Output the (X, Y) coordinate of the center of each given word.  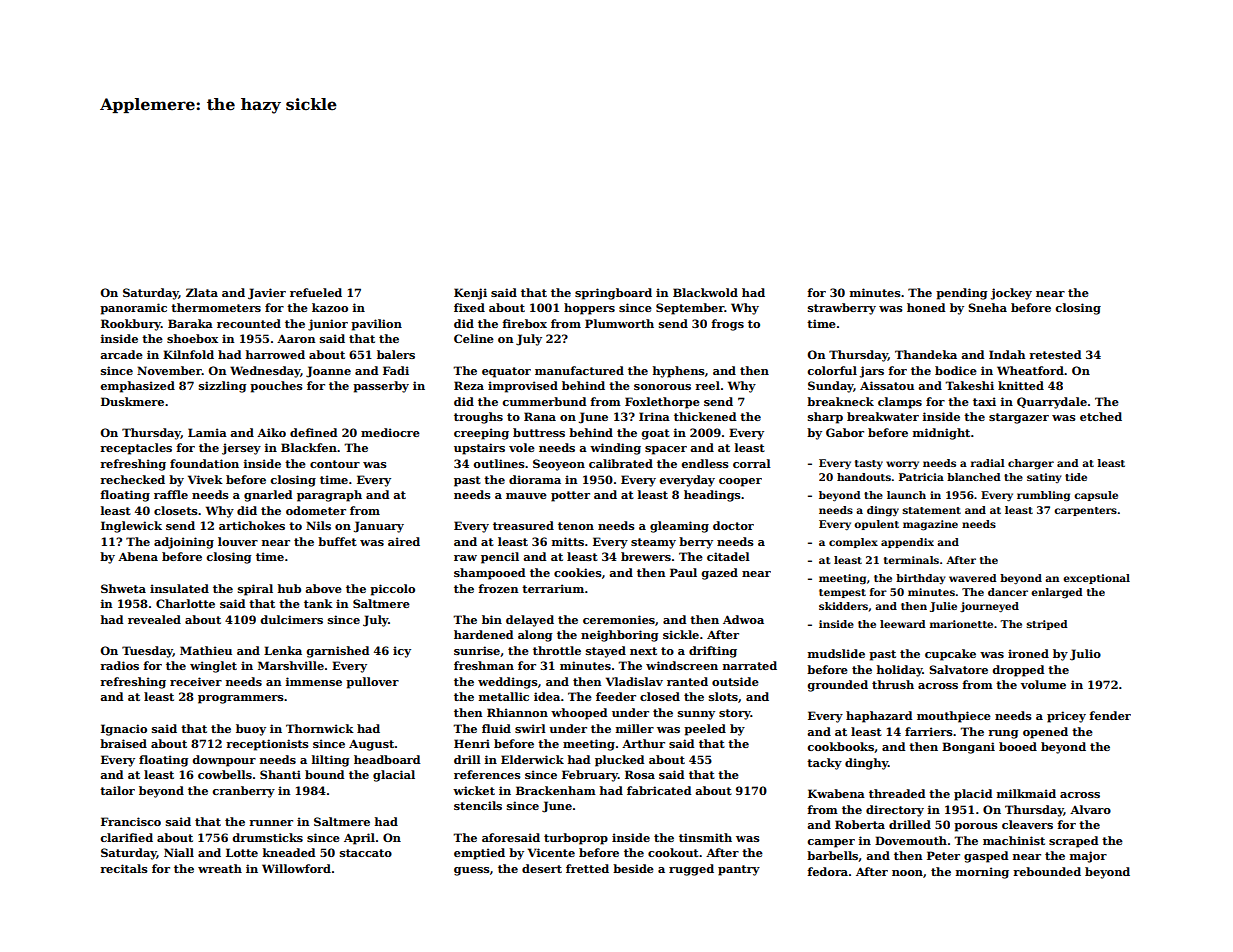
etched (1101, 416)
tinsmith (705, 837)
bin (492, 619)
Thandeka (926, 354)
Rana (540, 416)
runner (271, 823)
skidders (843, 606)
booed (1018, 746)
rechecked (132, 479)
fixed (469, 307)
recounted (249, 323)
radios (119, 665)
